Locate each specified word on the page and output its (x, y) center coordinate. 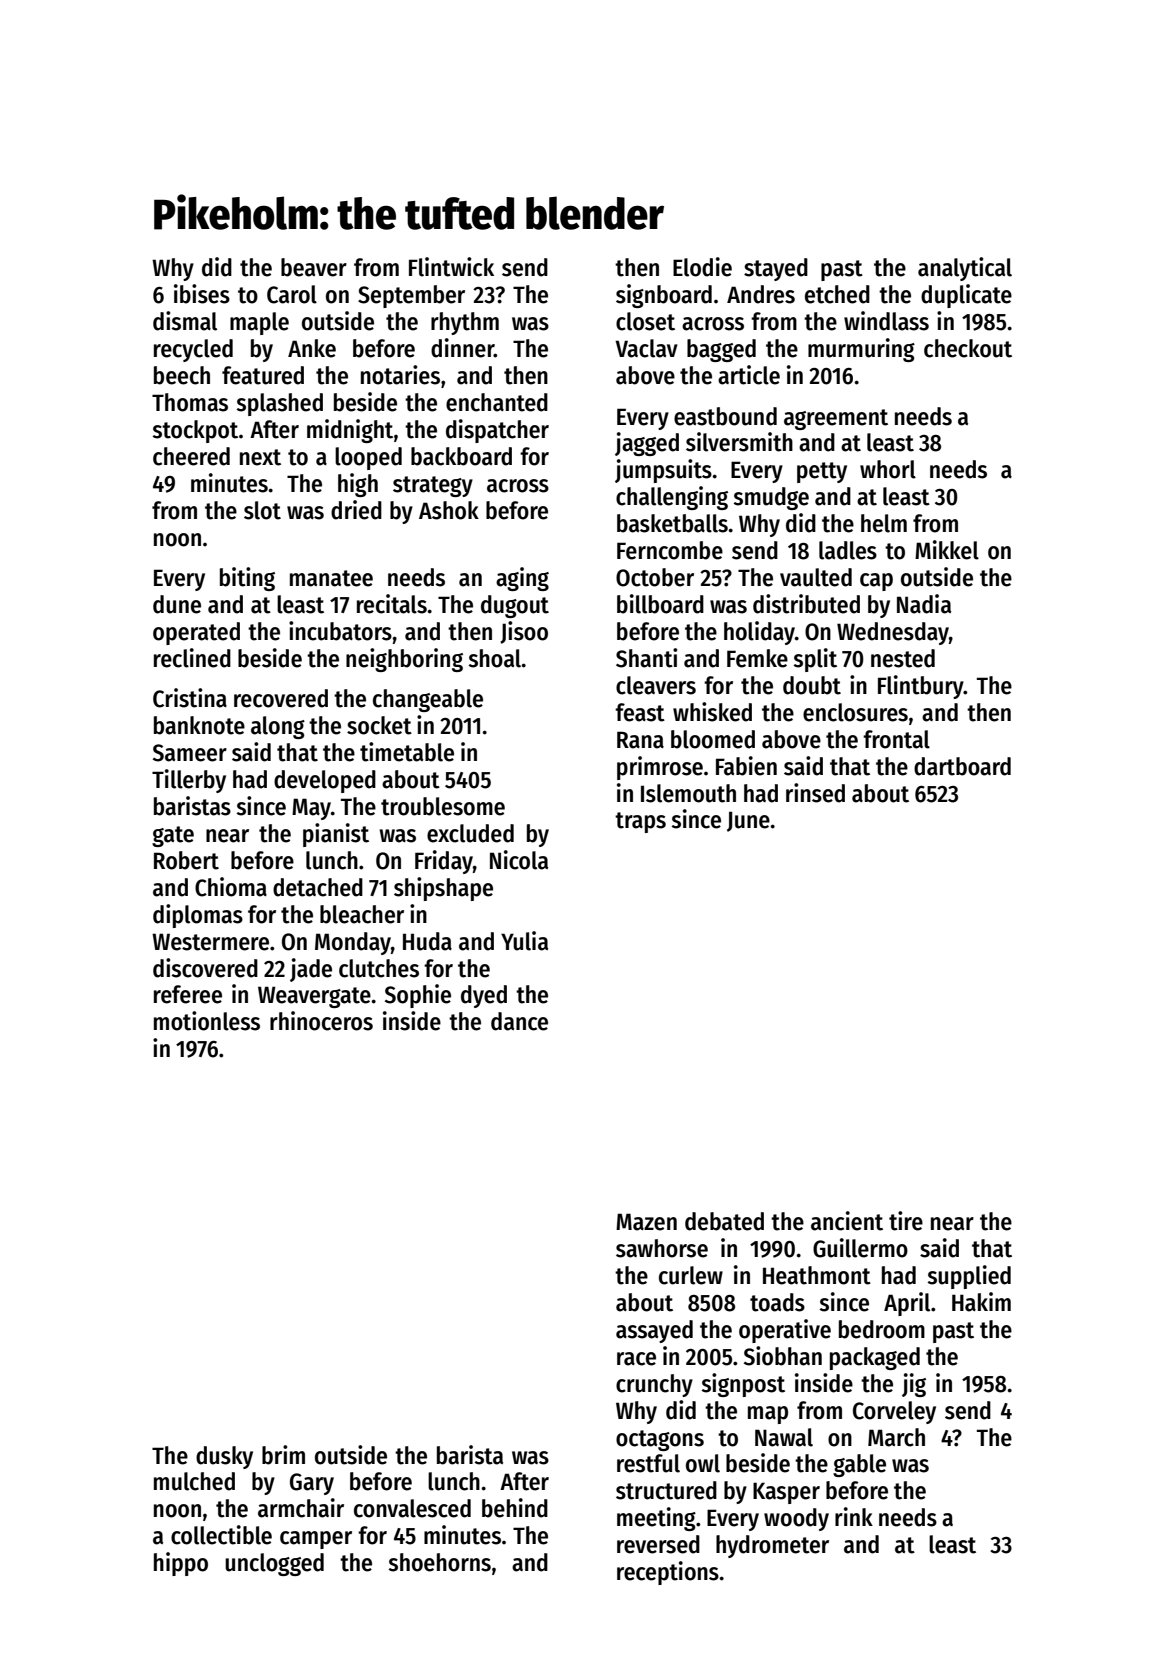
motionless (207, 1021)
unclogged (274, 1564)
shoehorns (439, 1562)
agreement (836, 419)
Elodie (702, 267)
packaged (875, 1358)
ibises (202, 294)
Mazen (646, 1222)
